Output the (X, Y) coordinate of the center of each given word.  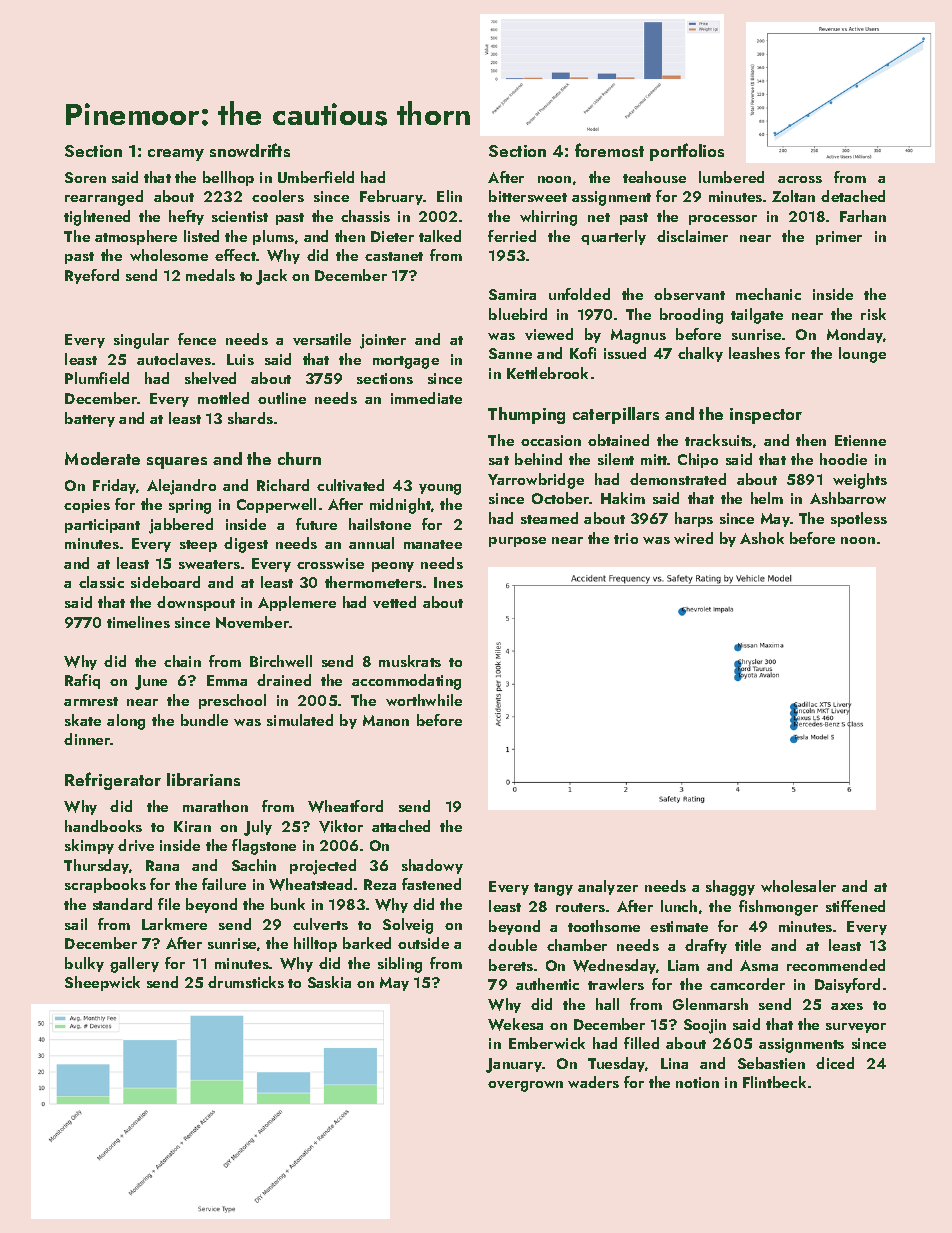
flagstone (264, 847)
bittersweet (528, 196)
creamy (176, 155)
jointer (383, 341)
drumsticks (246, 982)
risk (873, 314)
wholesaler (798, 886)
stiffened (855, 906)
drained (284, 680)
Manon (386, 720)
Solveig (408, 926)
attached (401, 826)
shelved (210, 378)
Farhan (863, 216)
